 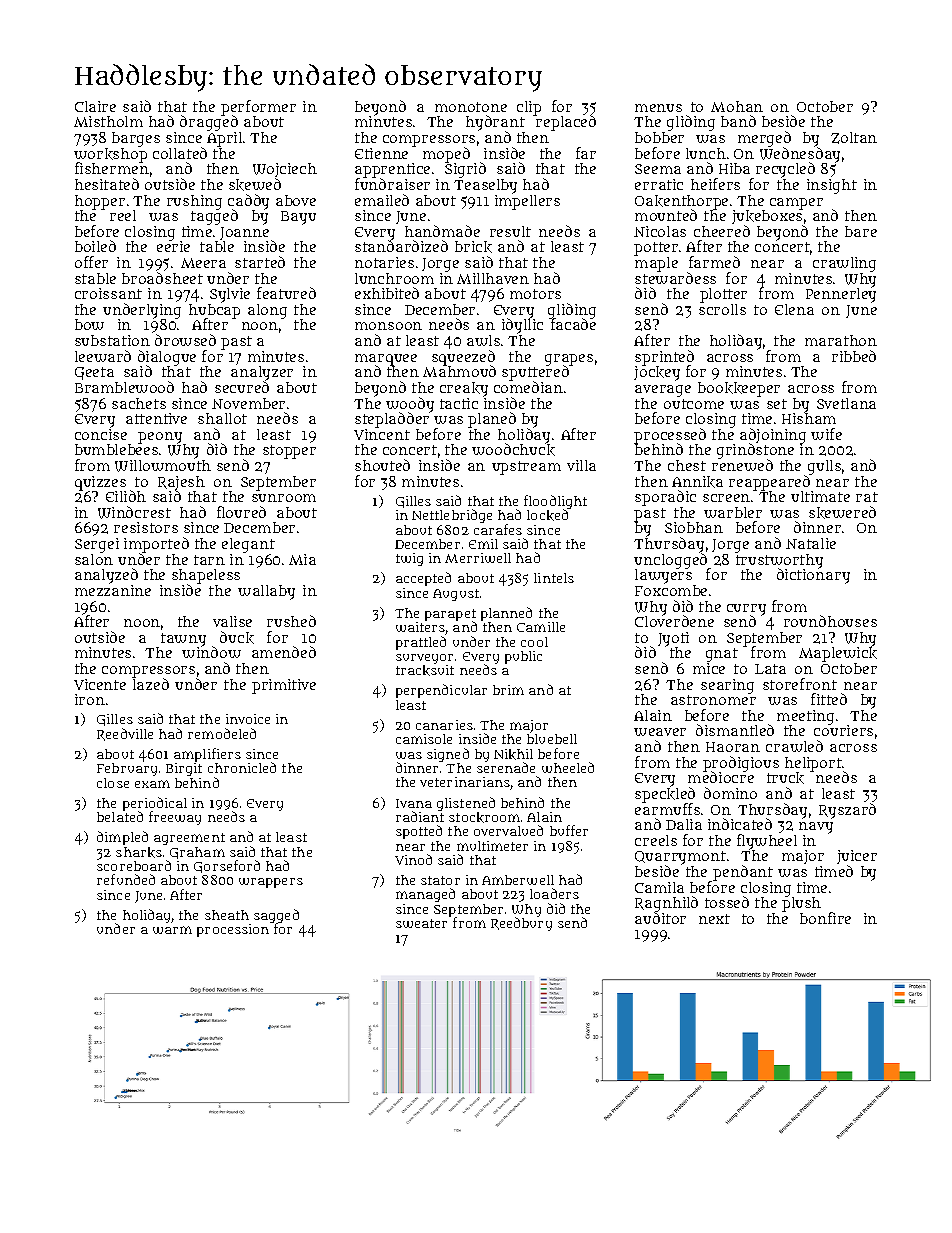 What do you see at coordinates (471, 107) in the screenshot?
I see `monotone` at bounding box center [471, 107].
